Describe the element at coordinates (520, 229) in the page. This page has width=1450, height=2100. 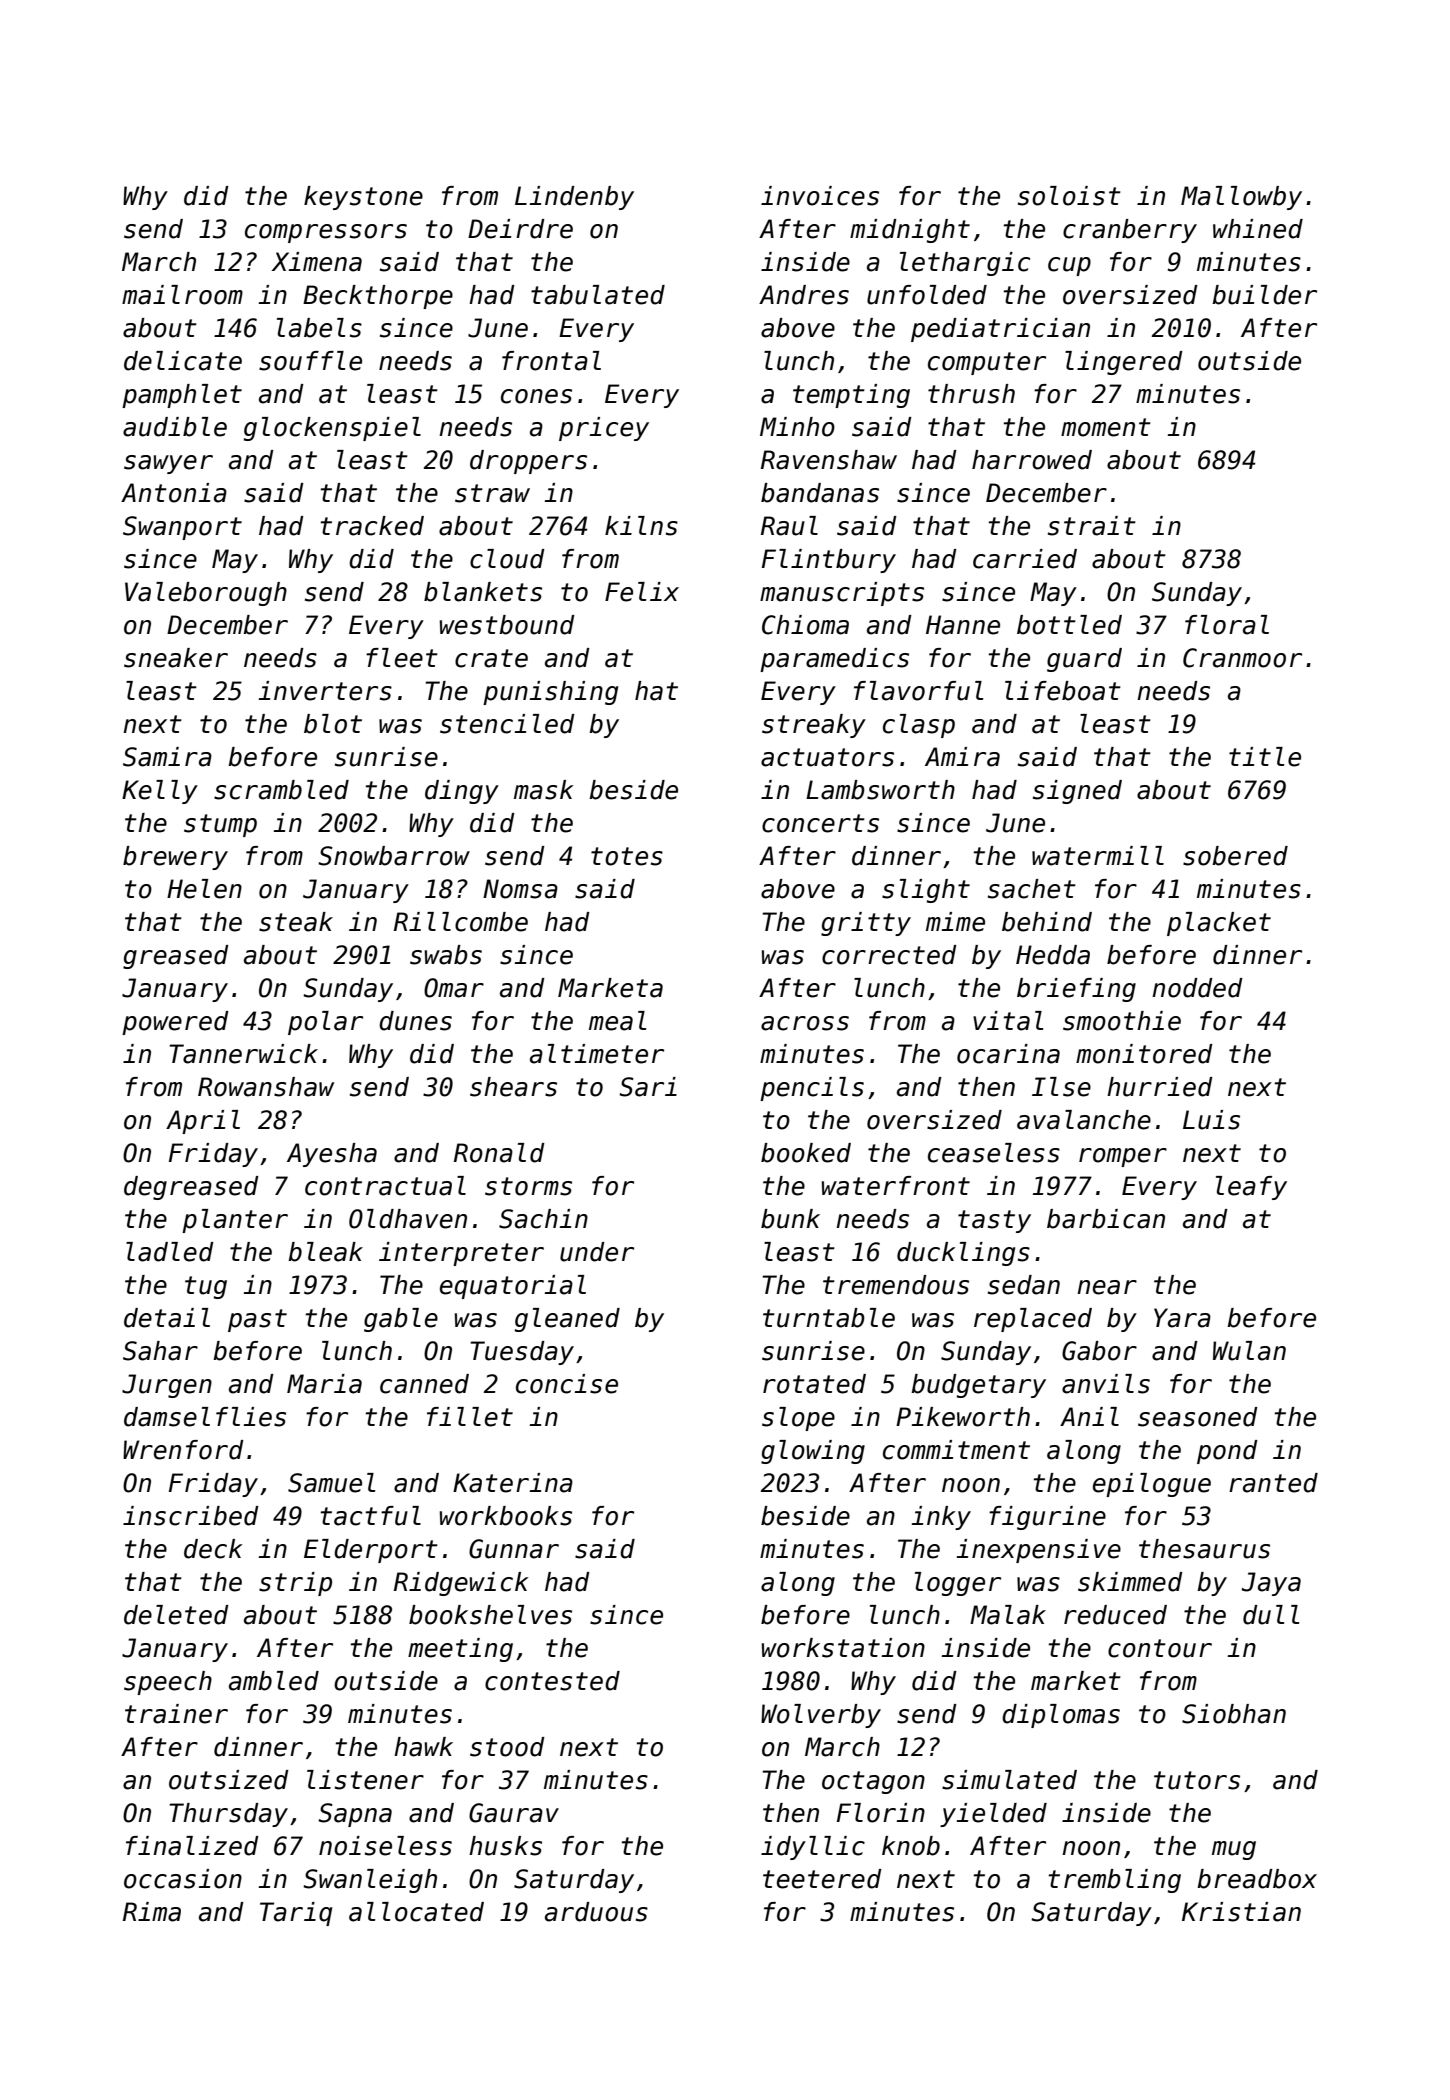
I see `Deirdre` at that location.
